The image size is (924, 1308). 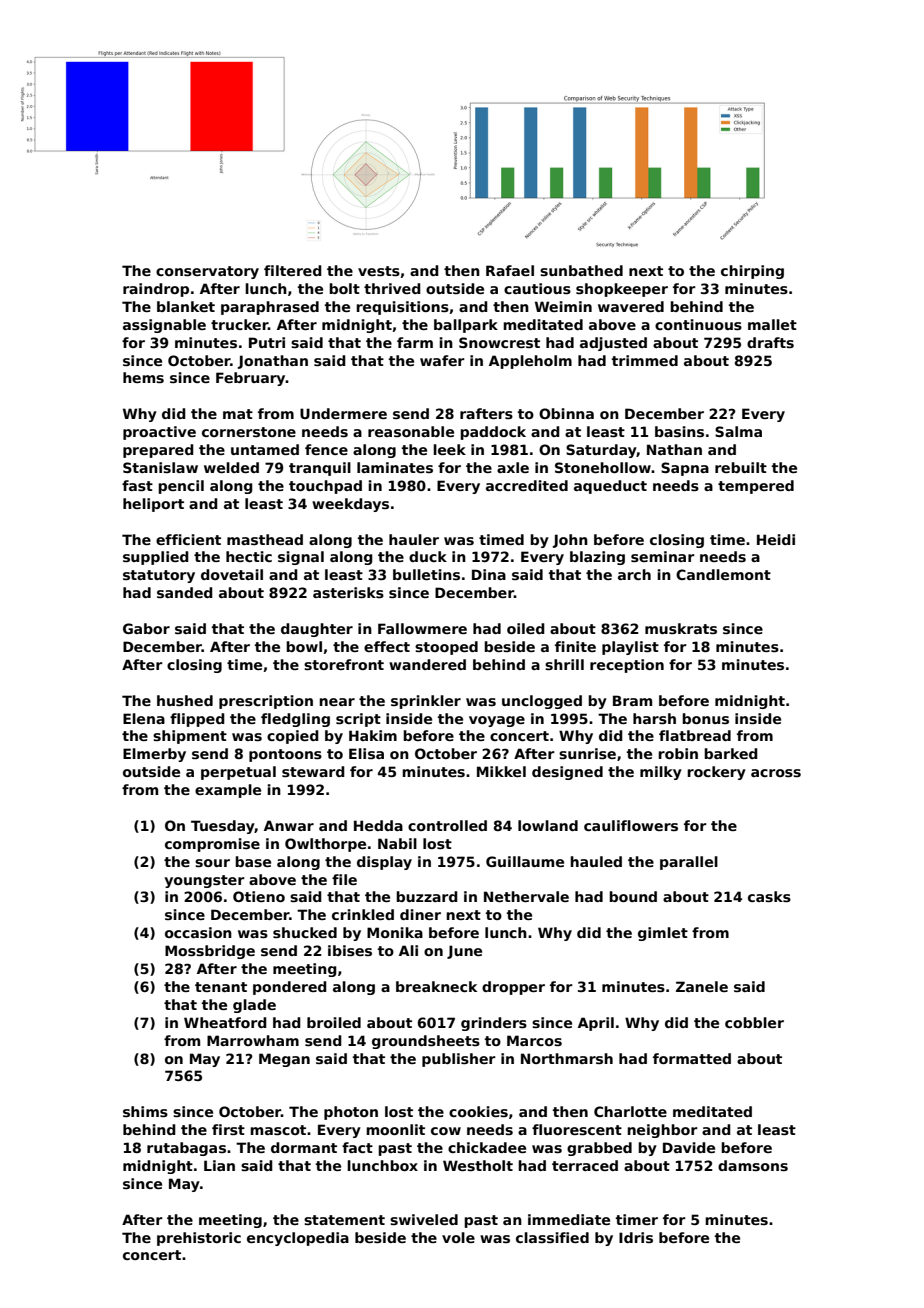 What do you see at coordinates (530, 362) in the screenshot?
I see `Appleholm` at bounding box center [530, 362].
